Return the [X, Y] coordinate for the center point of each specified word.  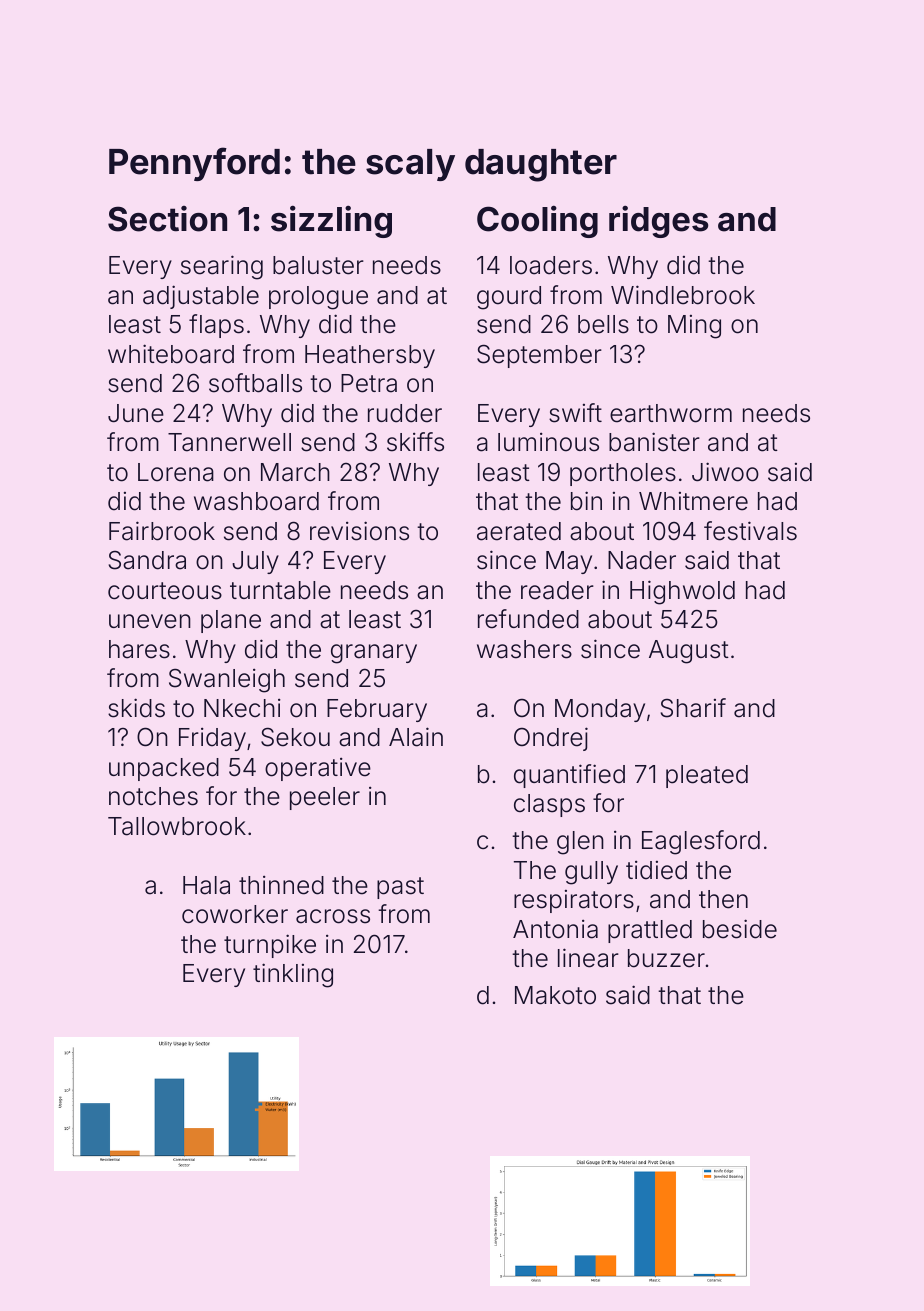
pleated [707, 776]
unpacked [164, 769]
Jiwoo [725, 472]
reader [557, 590]
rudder [405, 413]
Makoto [555, 995]
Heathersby [370, 356]
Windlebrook [683, 295]
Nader [642, 560]
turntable [280, 590]
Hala [206, 885]
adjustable [201, 297]
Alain [416, 737]
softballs [255, 383]
